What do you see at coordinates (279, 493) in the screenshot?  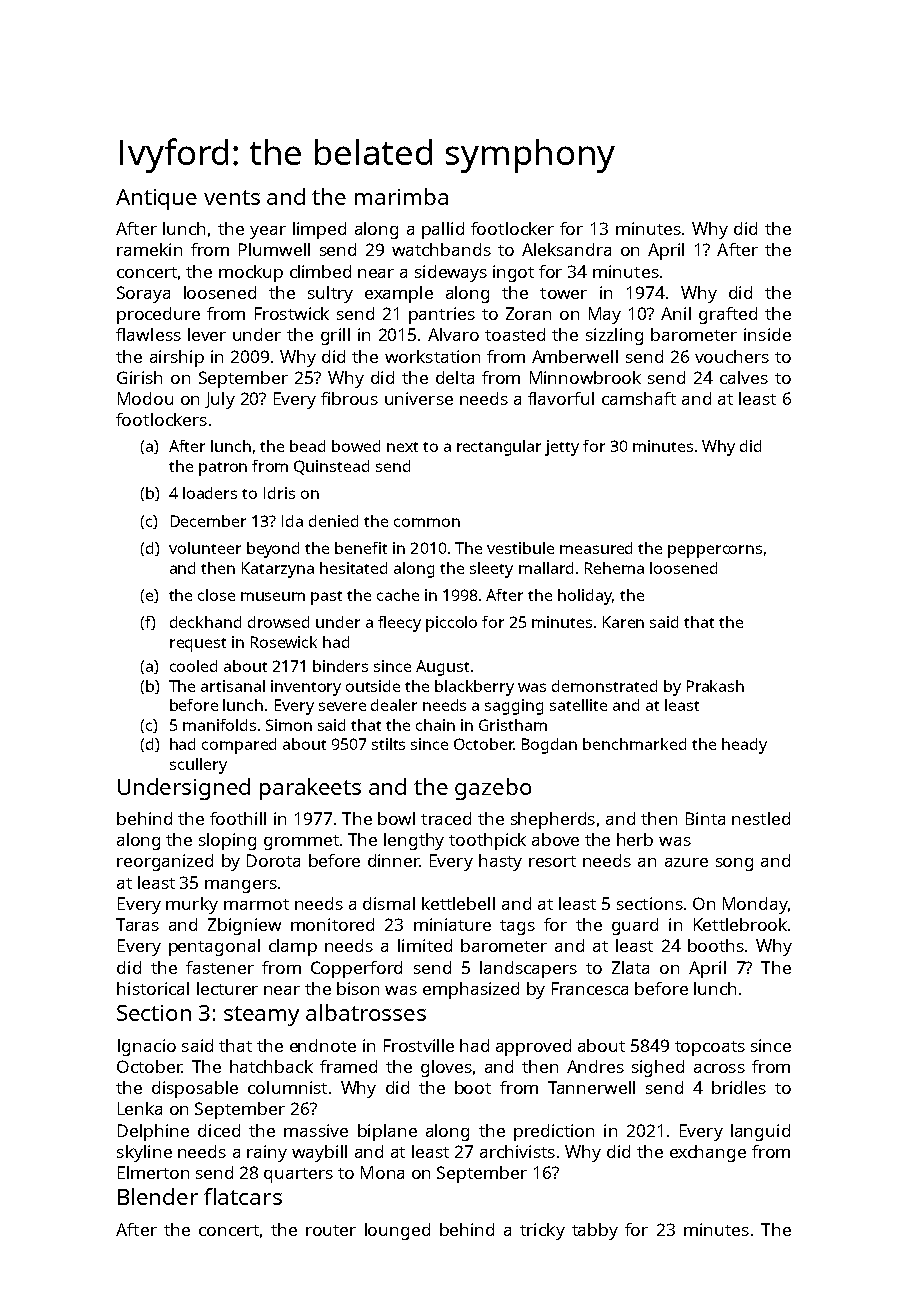 I see `Idris` at bounding box center [279, 493].
